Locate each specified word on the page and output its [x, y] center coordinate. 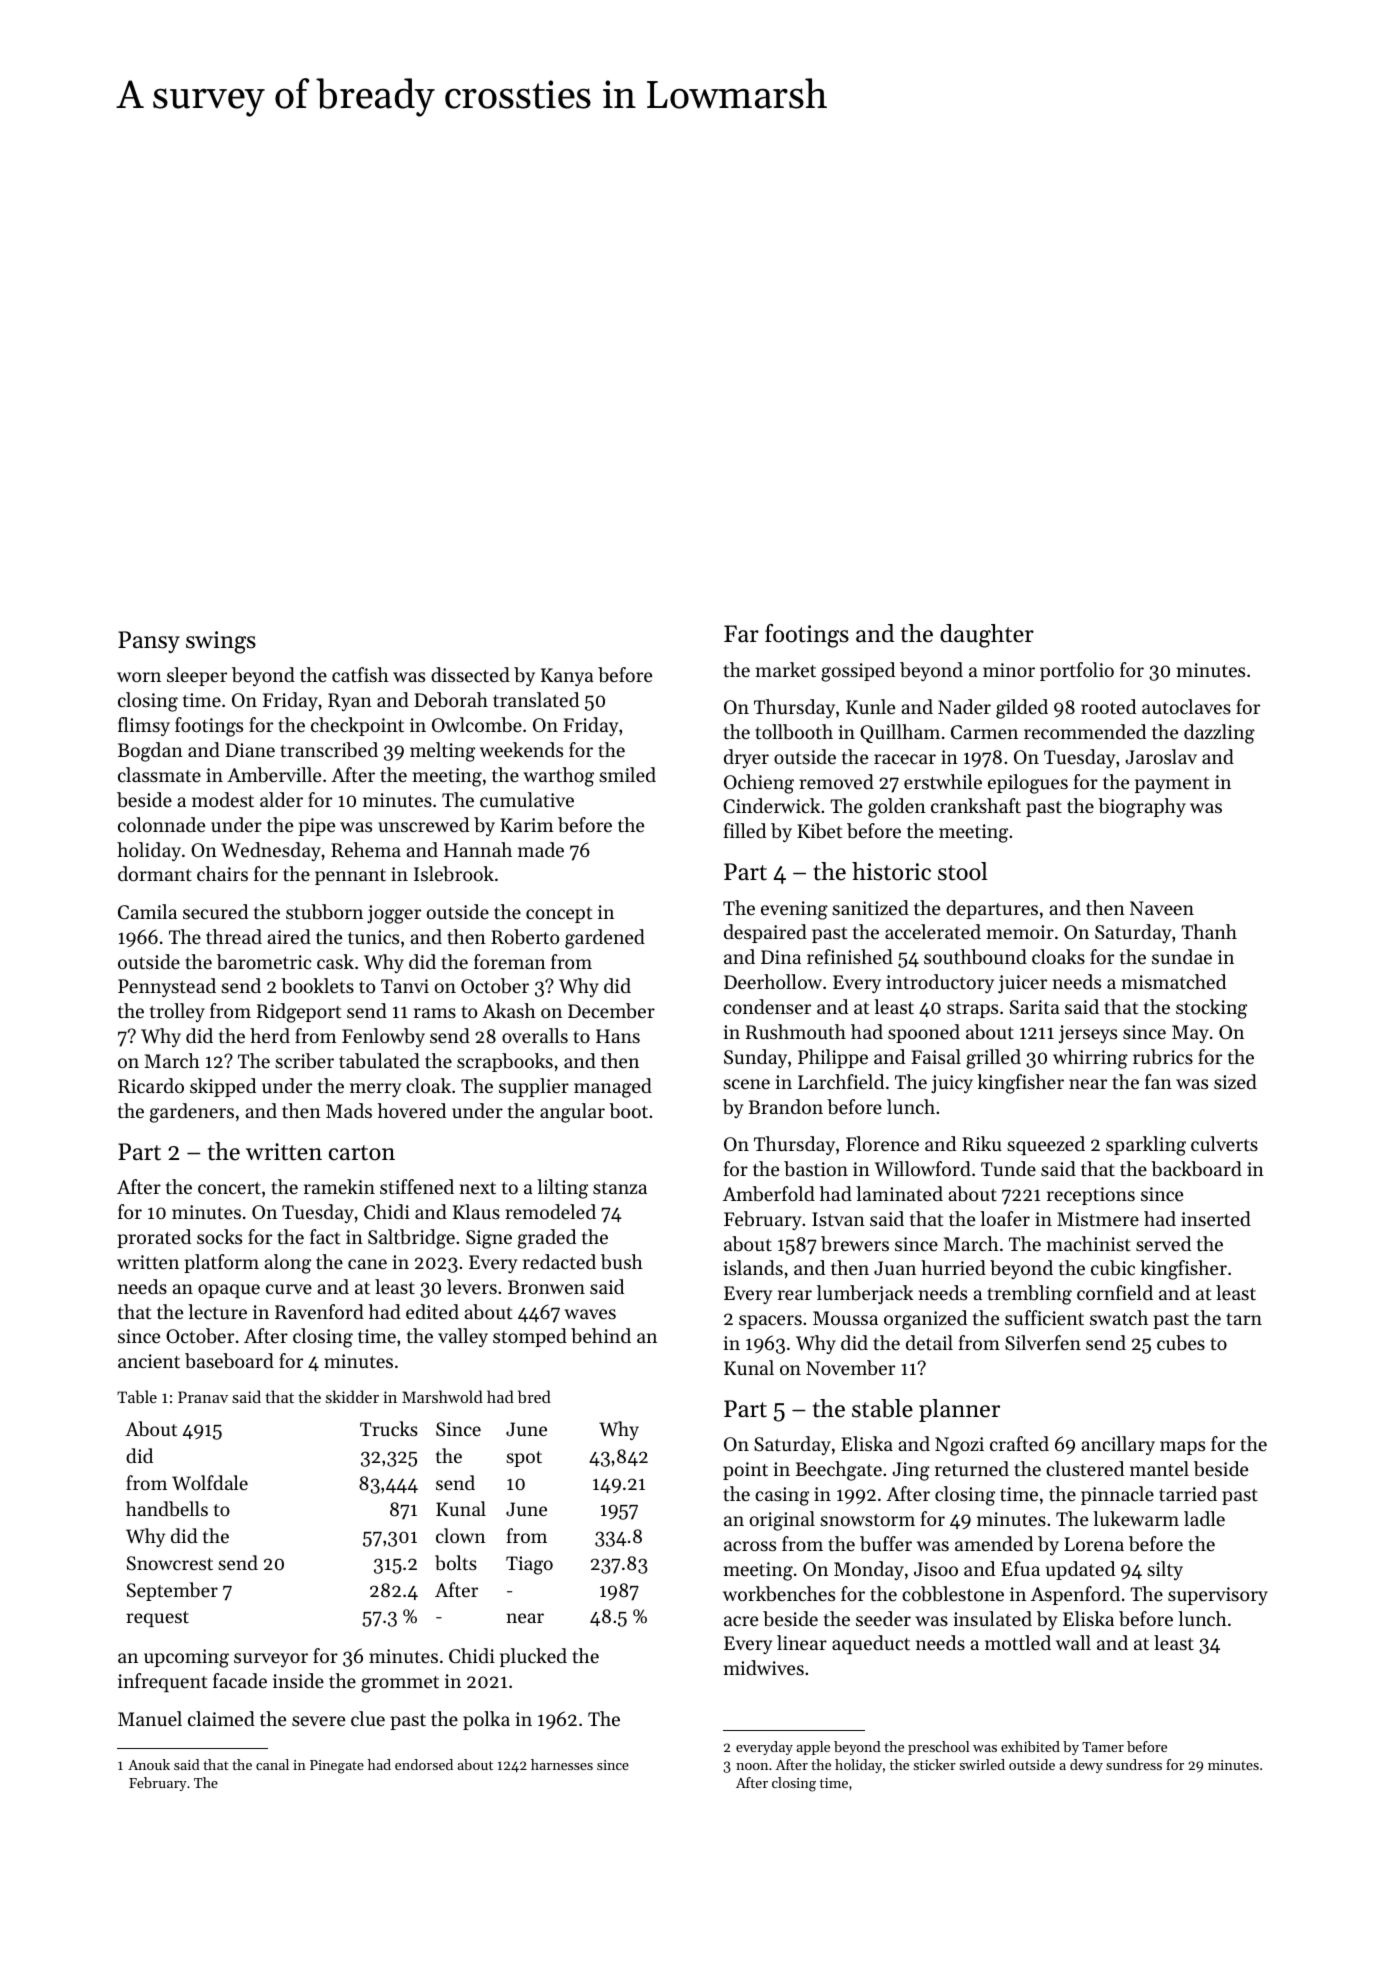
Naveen [1162, 908]
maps [1182, 1448]
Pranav [203, 1397]
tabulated [379, 1061]
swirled [982, 1764]
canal [272, 1764]
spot [524, 1459]
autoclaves [1186, 706]
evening [794, 910]
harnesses [562, 1764]
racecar [905, 759]
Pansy [149, 642]
